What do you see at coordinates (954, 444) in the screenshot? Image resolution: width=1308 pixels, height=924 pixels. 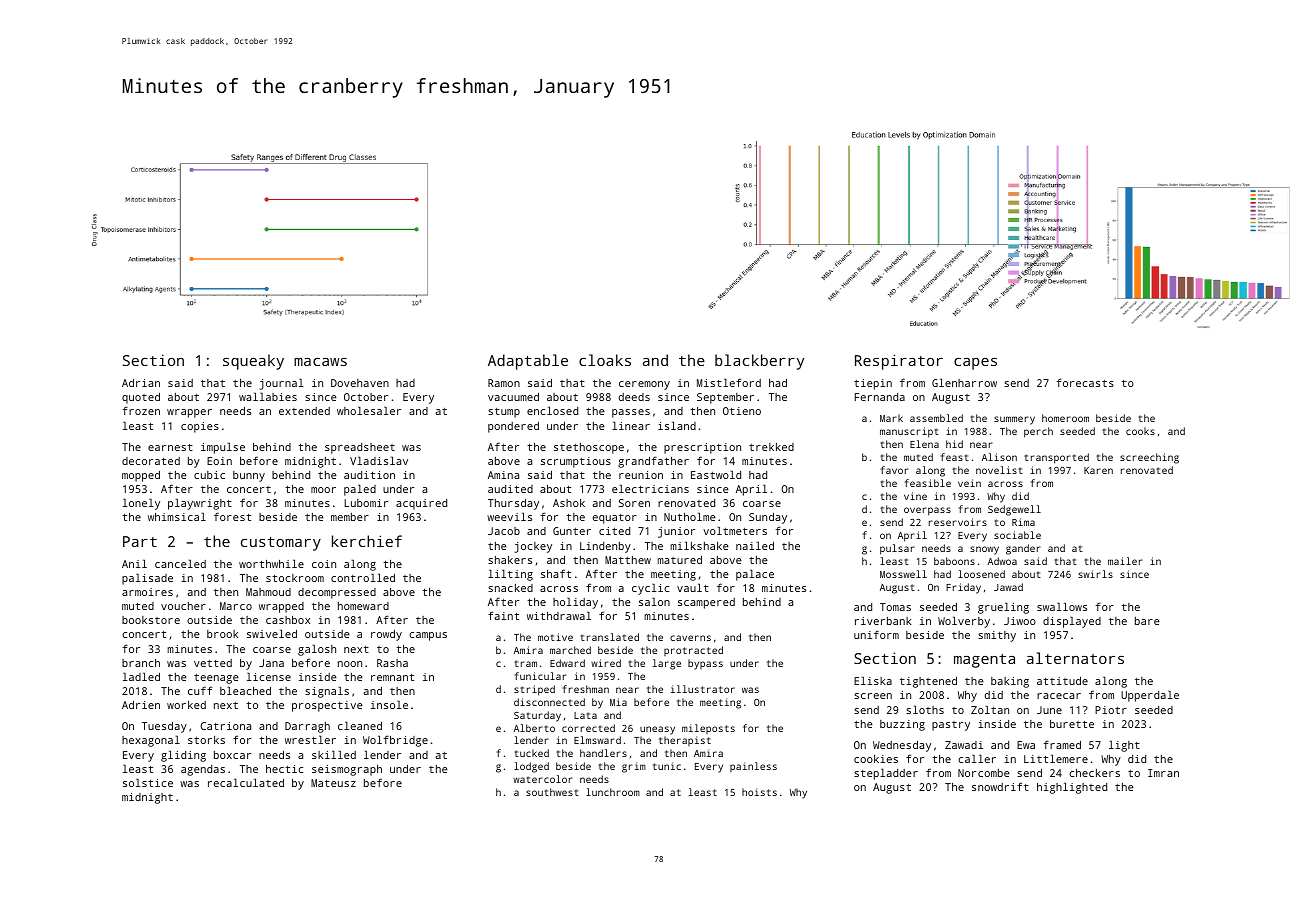 I see `hid` at bounding box center [954, 444].
